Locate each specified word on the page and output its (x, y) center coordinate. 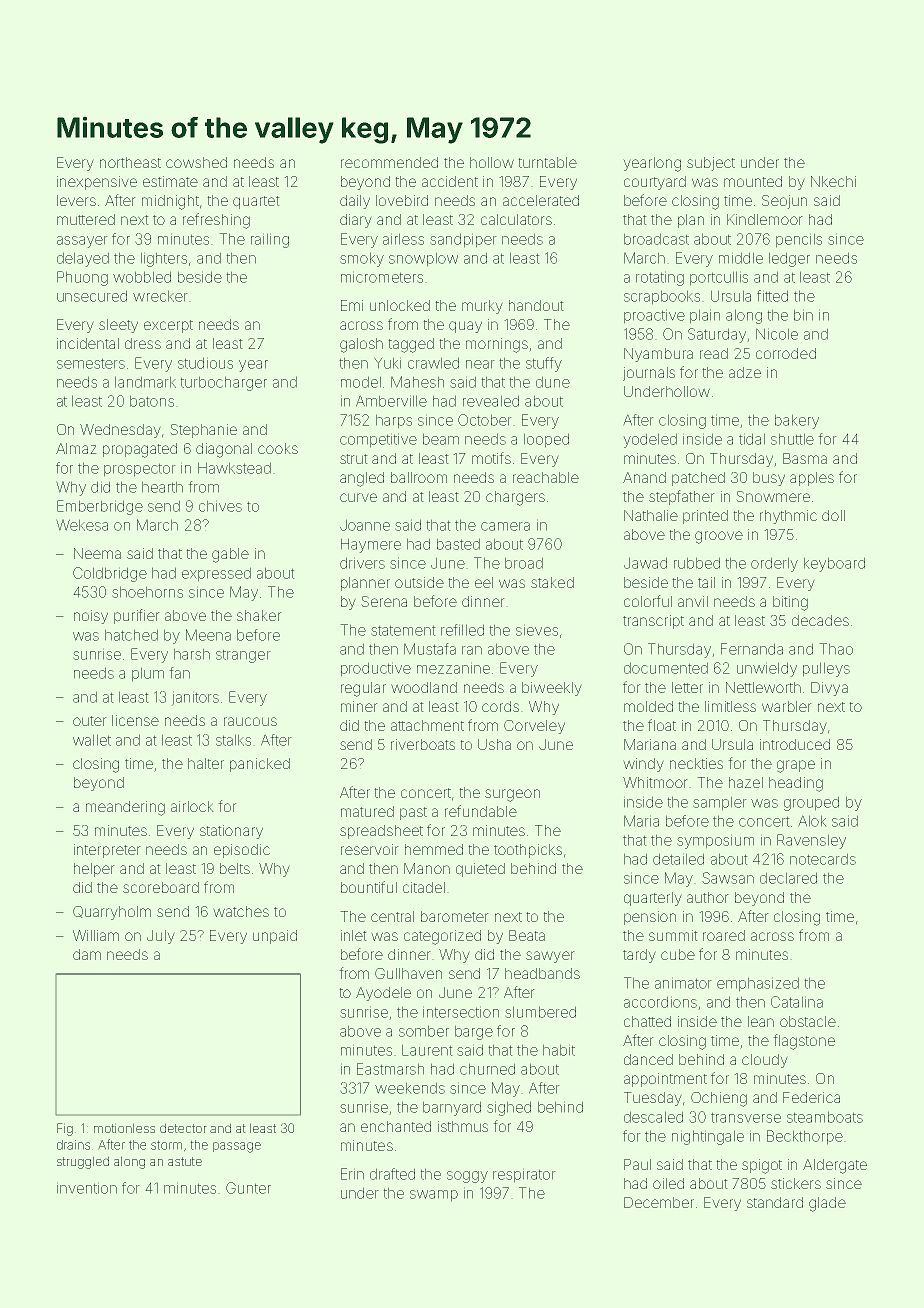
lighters (164, 259)
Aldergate (835, 1166)
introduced (795, 744)
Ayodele (383, 994)
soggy (467, 1177)
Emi (352, 305)
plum (148, 674)
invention (87, 1188)
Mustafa (430, 649)
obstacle (808, 1021)
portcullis (719, 278)
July (161, 937)
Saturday (717, 335)
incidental (88, 343)
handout (536, 305)
